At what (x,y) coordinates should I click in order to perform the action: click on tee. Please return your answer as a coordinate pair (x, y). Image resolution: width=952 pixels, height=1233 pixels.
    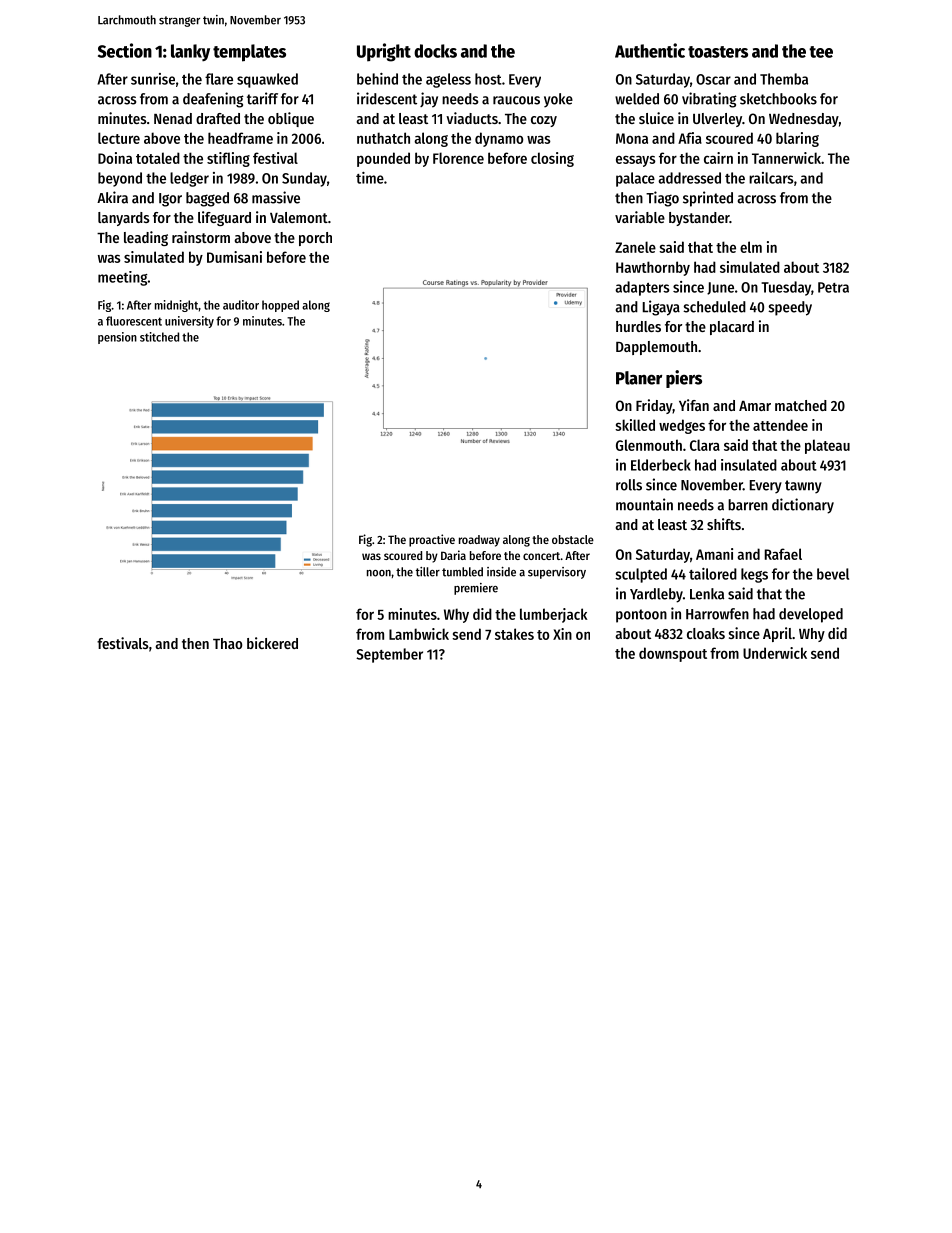
    Looking at the image, I should click on (821, 52).
